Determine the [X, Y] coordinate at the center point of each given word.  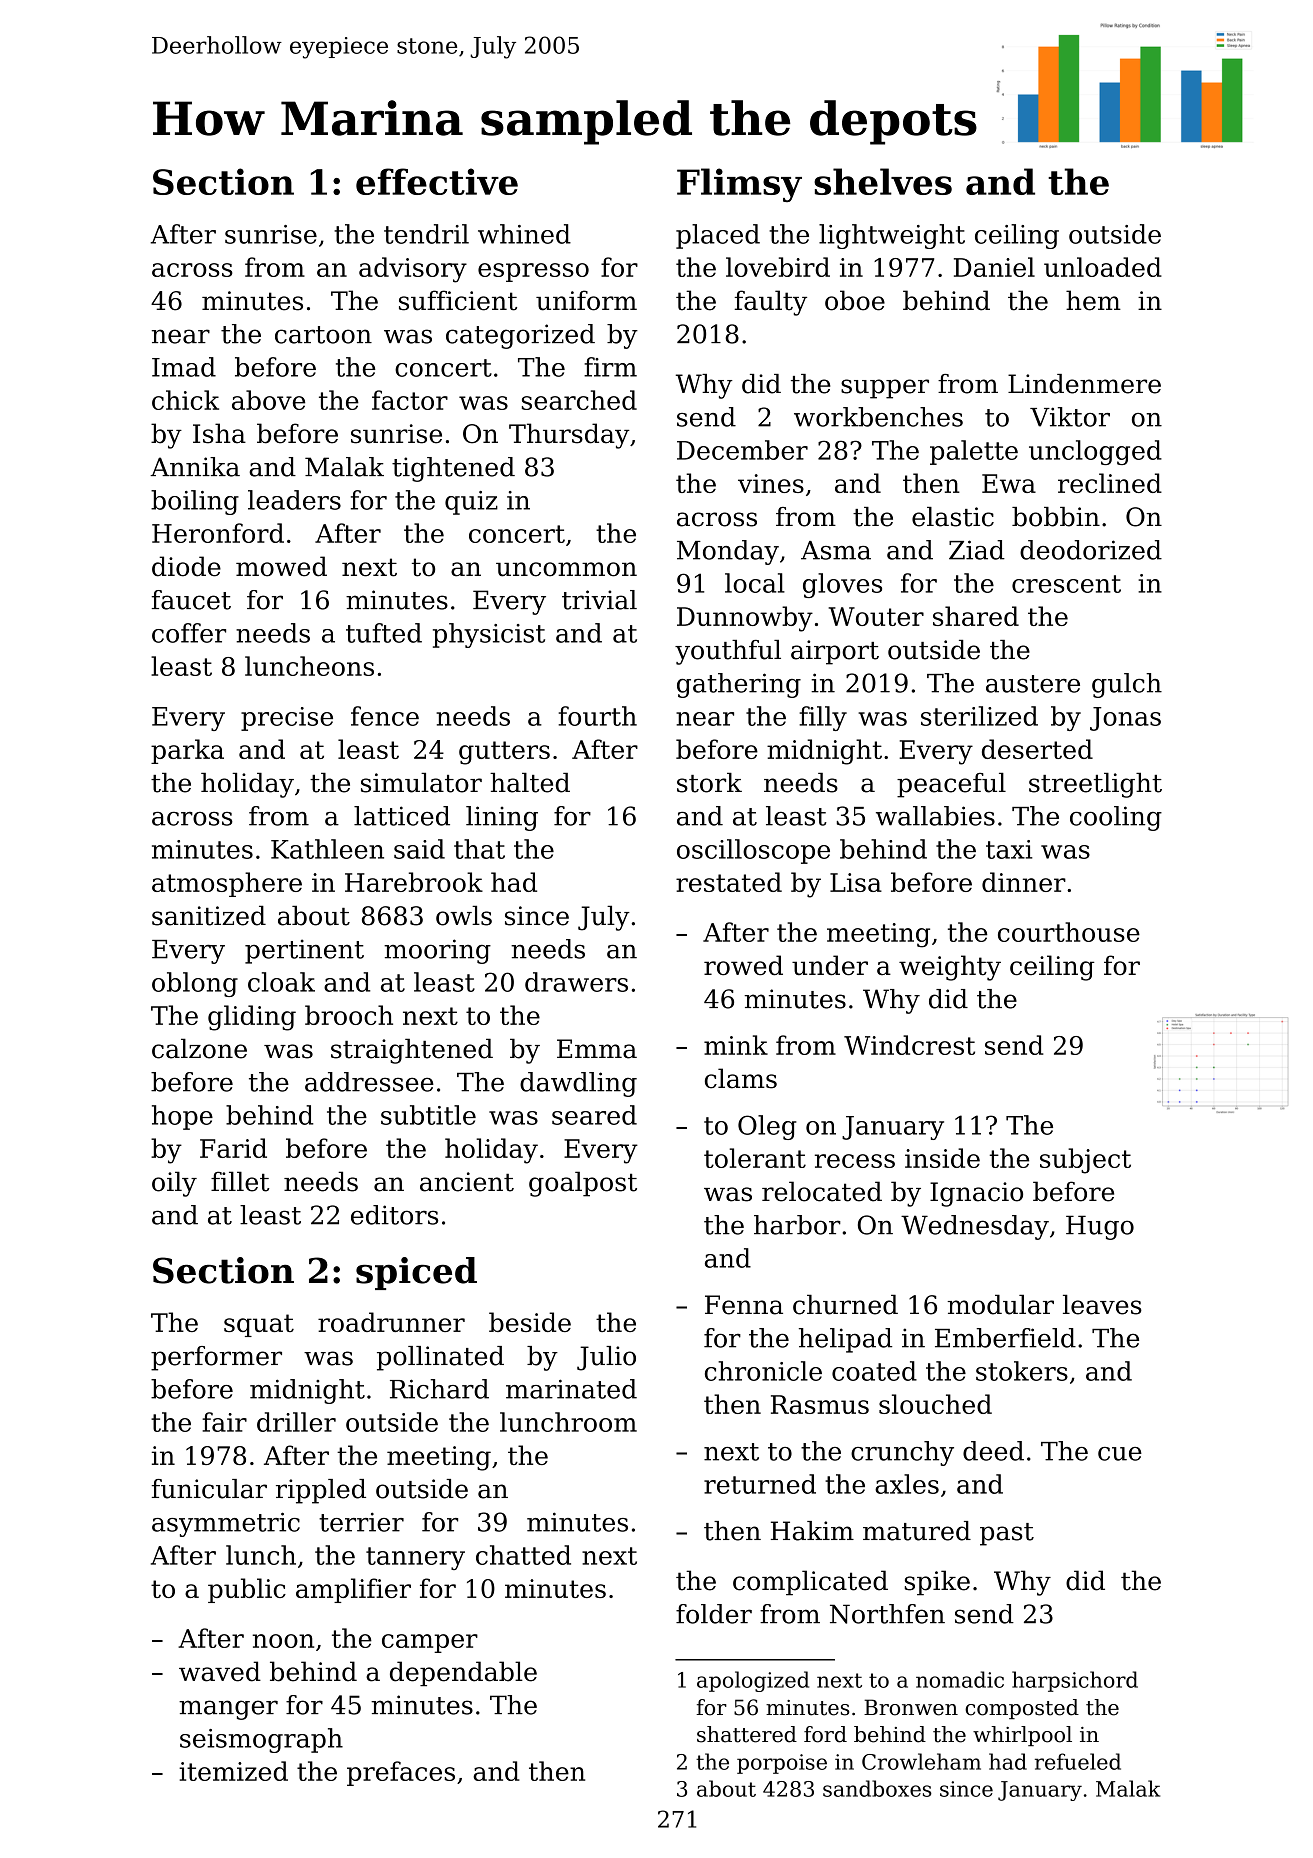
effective [437, 181]
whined [524, 234]
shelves [883, 181]
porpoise [782, 1764]
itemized [233, 1771]
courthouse [1069, 932]
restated [729, 882]
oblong [195, 984]
